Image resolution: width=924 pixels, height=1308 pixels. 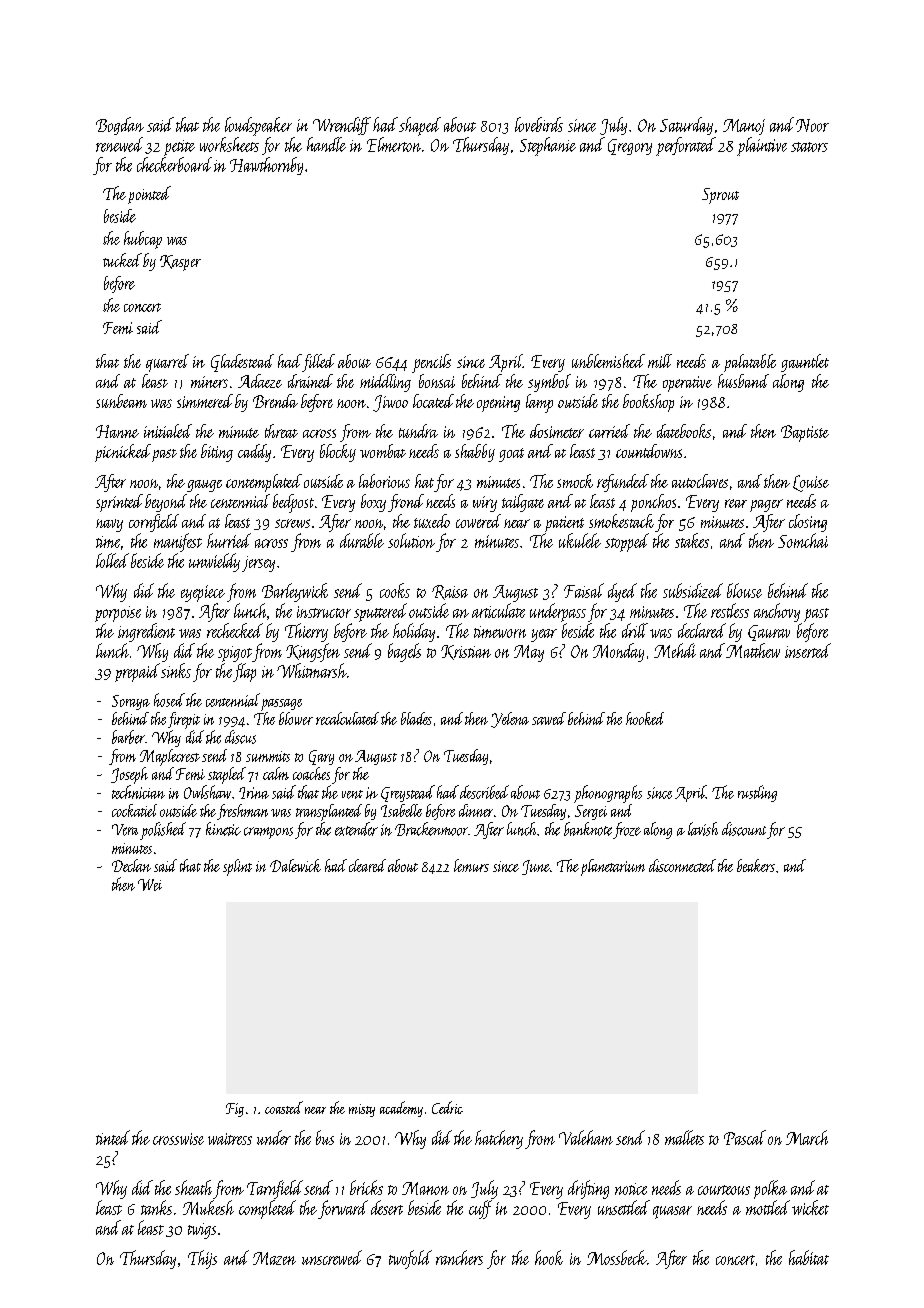 I want to click on beakers, so click(x=756, y=865).
